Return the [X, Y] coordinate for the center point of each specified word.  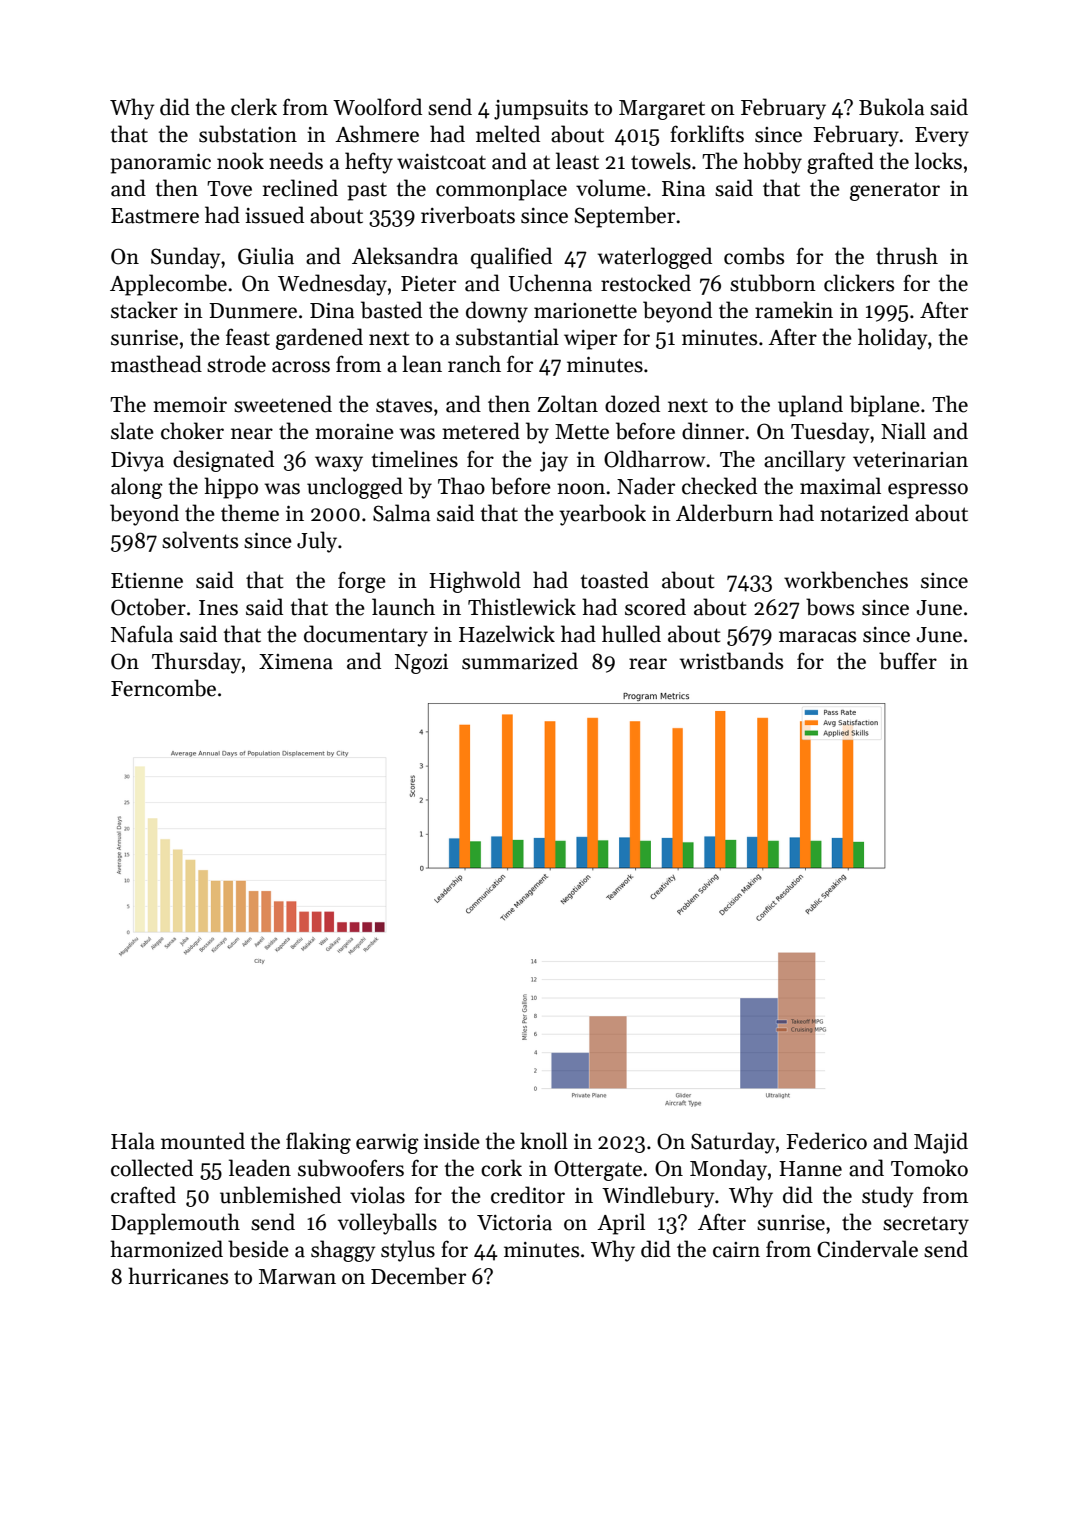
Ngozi [421, 664]
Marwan [297, 1277]
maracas [817, 637]
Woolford [377, 107]
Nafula [142, 634]
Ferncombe [163, 688]
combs [754, 256]
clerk [254, 107]
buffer [908, 661]
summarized [520, 661]
